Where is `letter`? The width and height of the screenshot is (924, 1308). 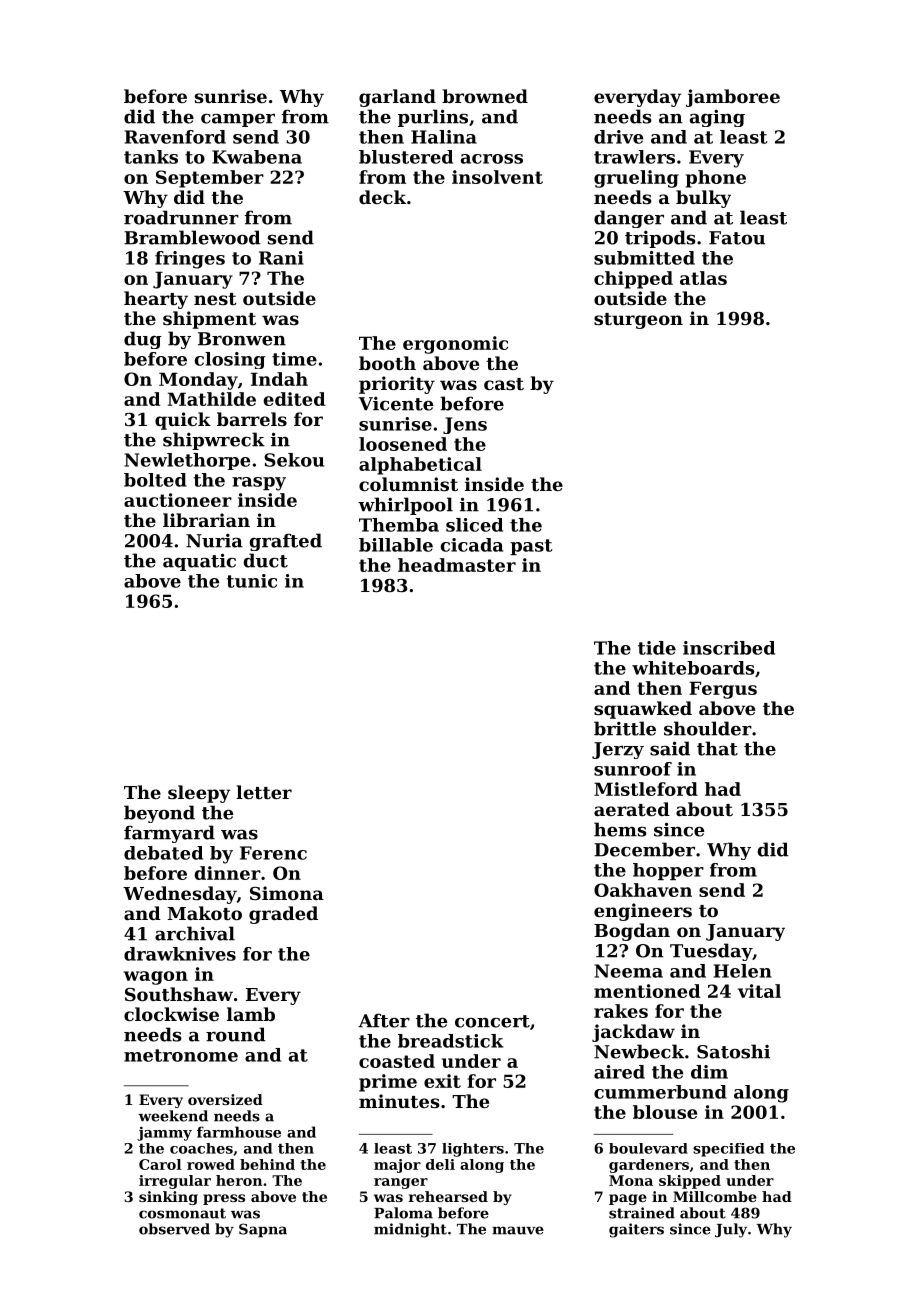
letter is located at coordinates (264, 792).
